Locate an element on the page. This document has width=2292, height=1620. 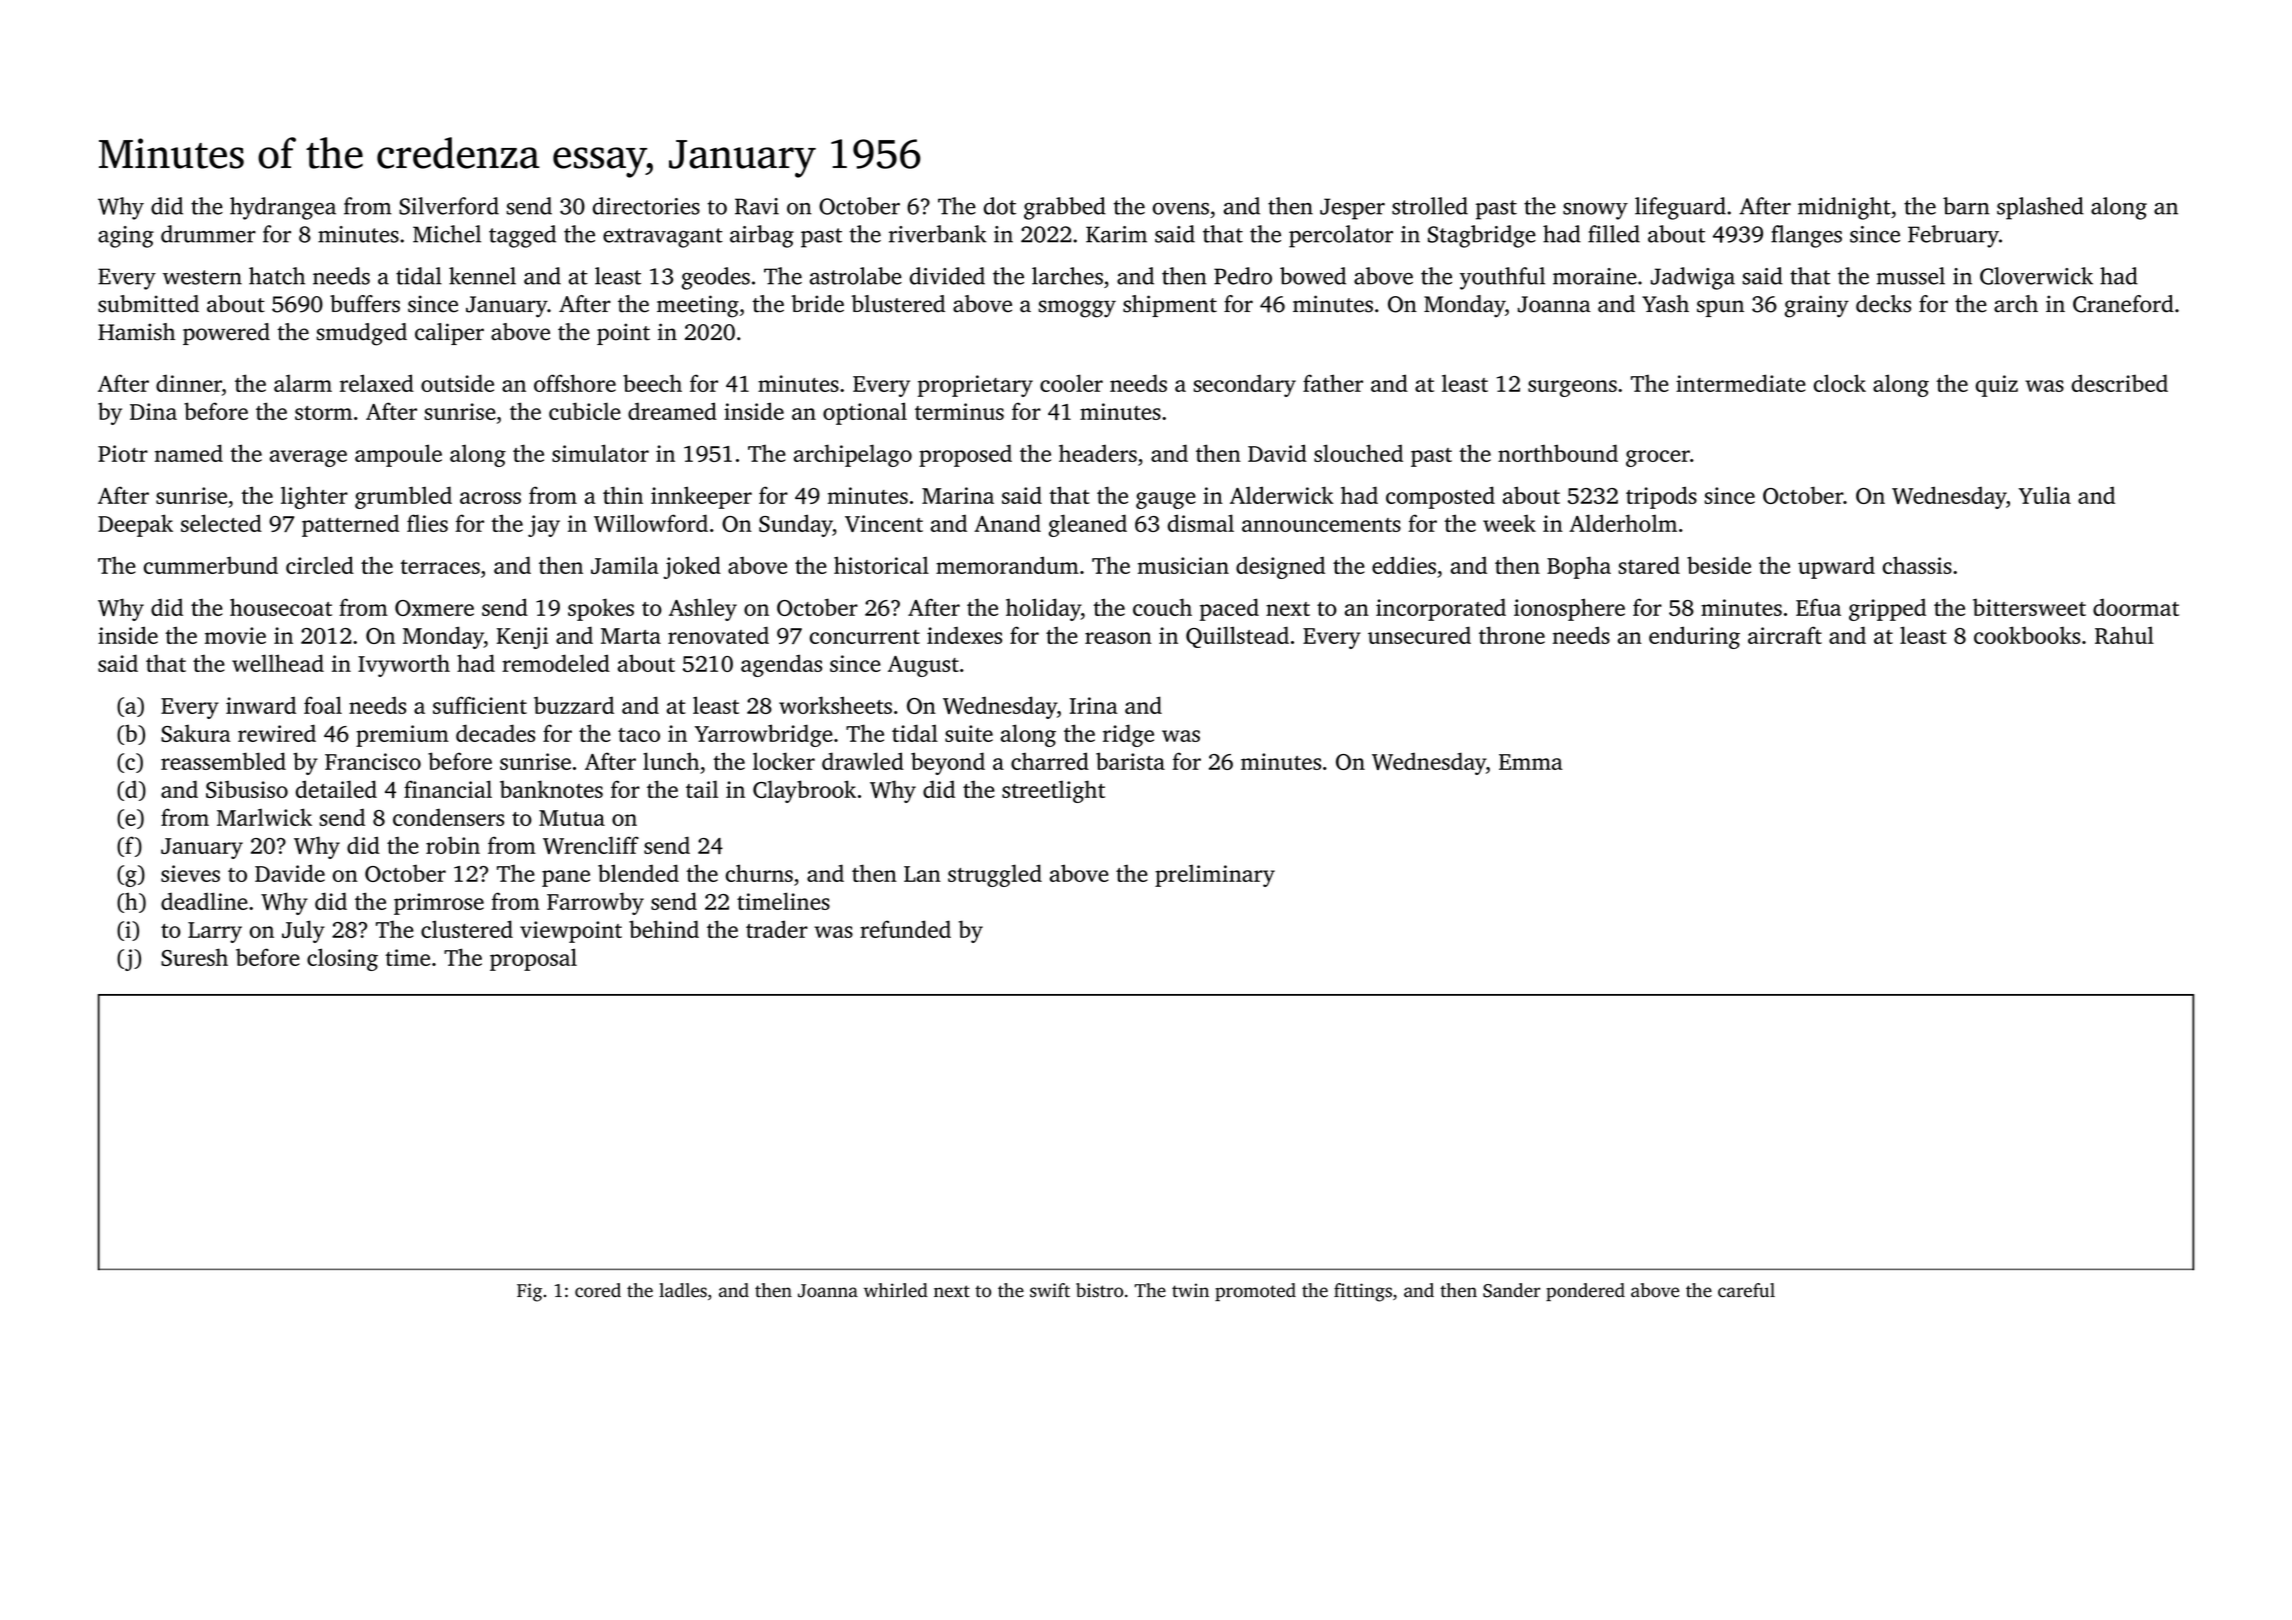
hydrangea is located at coordinates (283, 208).
